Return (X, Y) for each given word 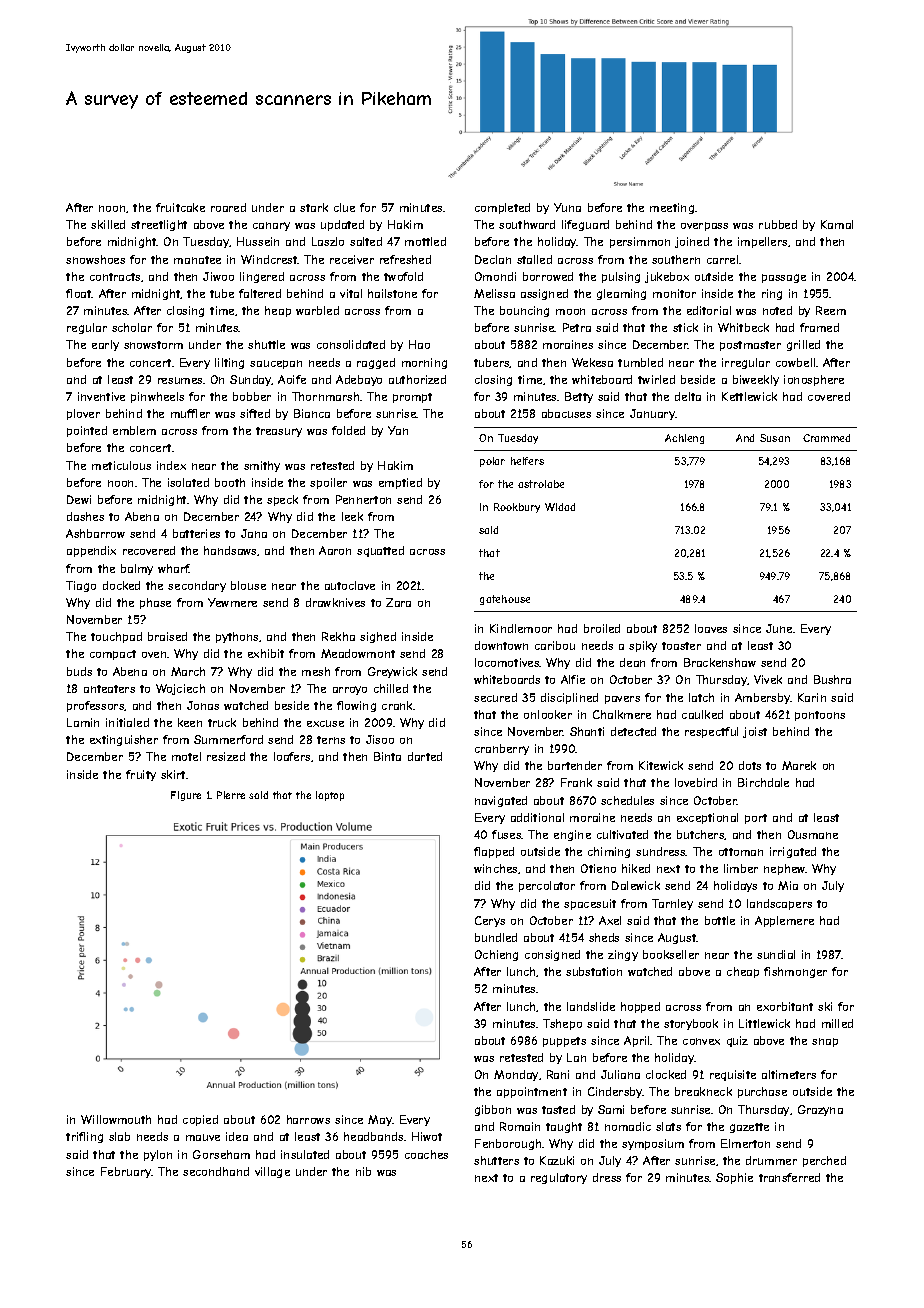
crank (397, 705)
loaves (711, 628)
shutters (496, 1160)
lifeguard (585, 225)
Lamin (83, 722)
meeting (672, 208)
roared (228, 207)
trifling (84, 1137)
